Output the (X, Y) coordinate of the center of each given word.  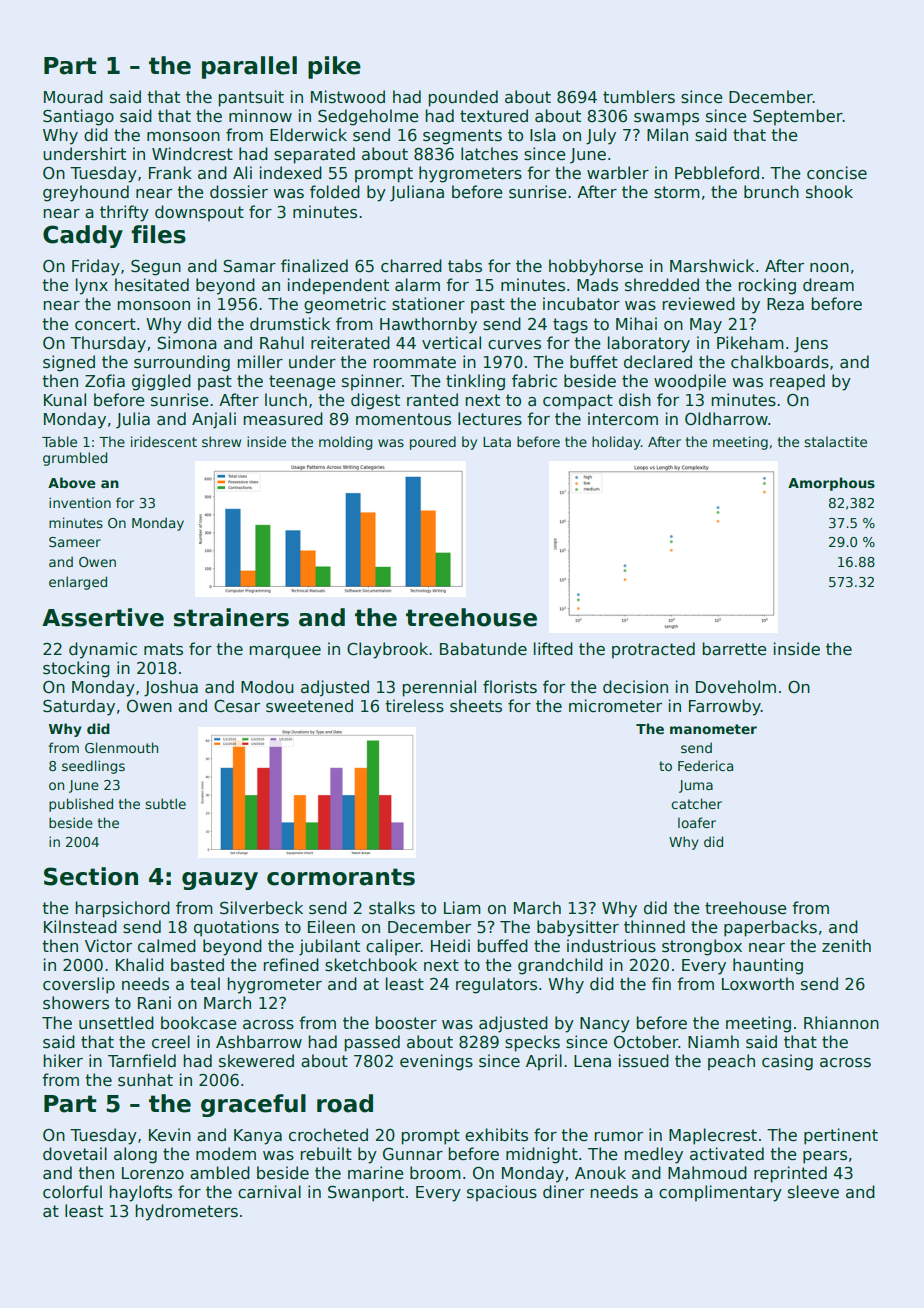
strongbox (702, 947)
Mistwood (348, 96)
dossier (239, 192)
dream (828, 285)
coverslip (79, 985)
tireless (414, 706)
